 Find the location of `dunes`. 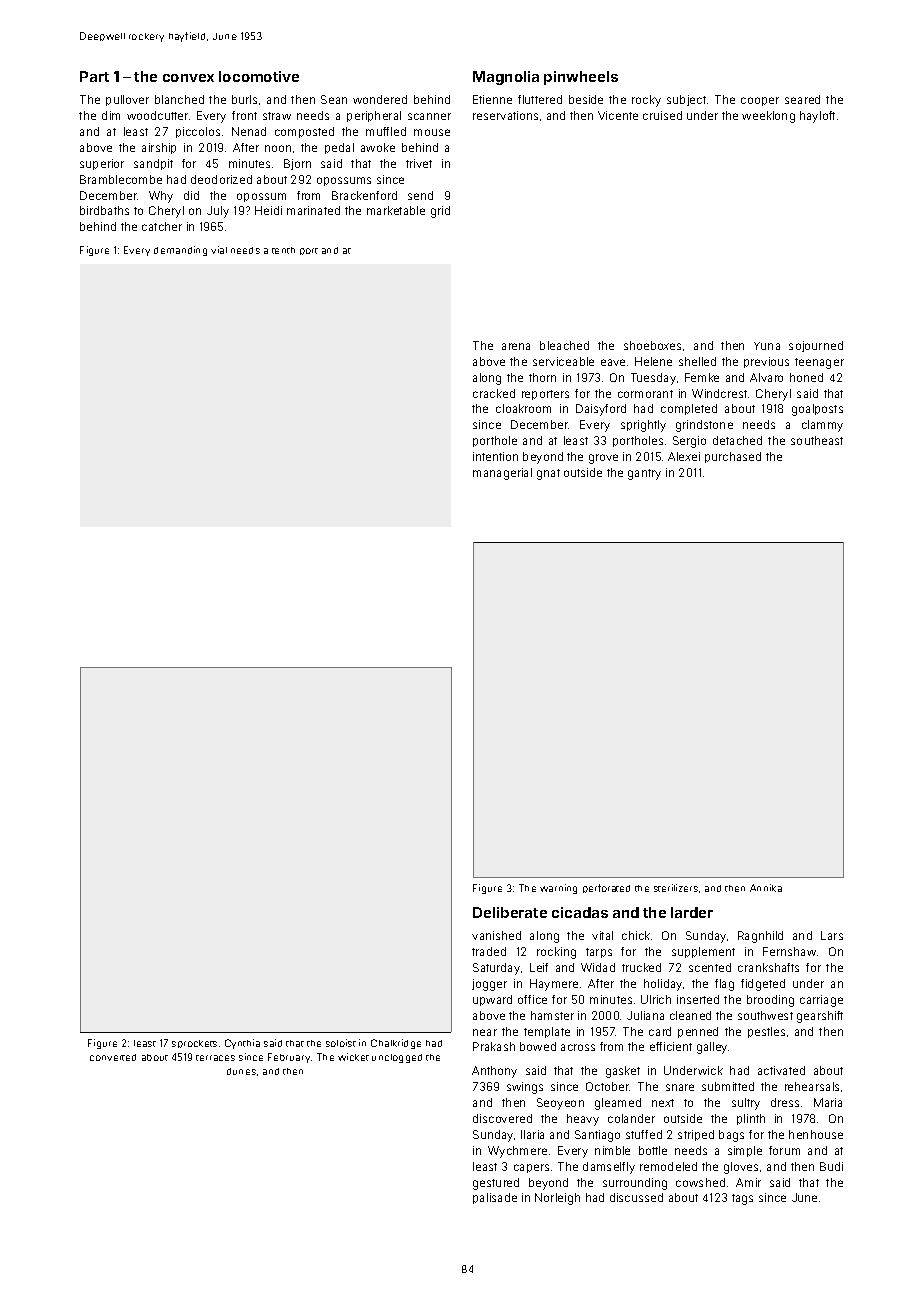

dunes is located at coordinates (241, 1071).
